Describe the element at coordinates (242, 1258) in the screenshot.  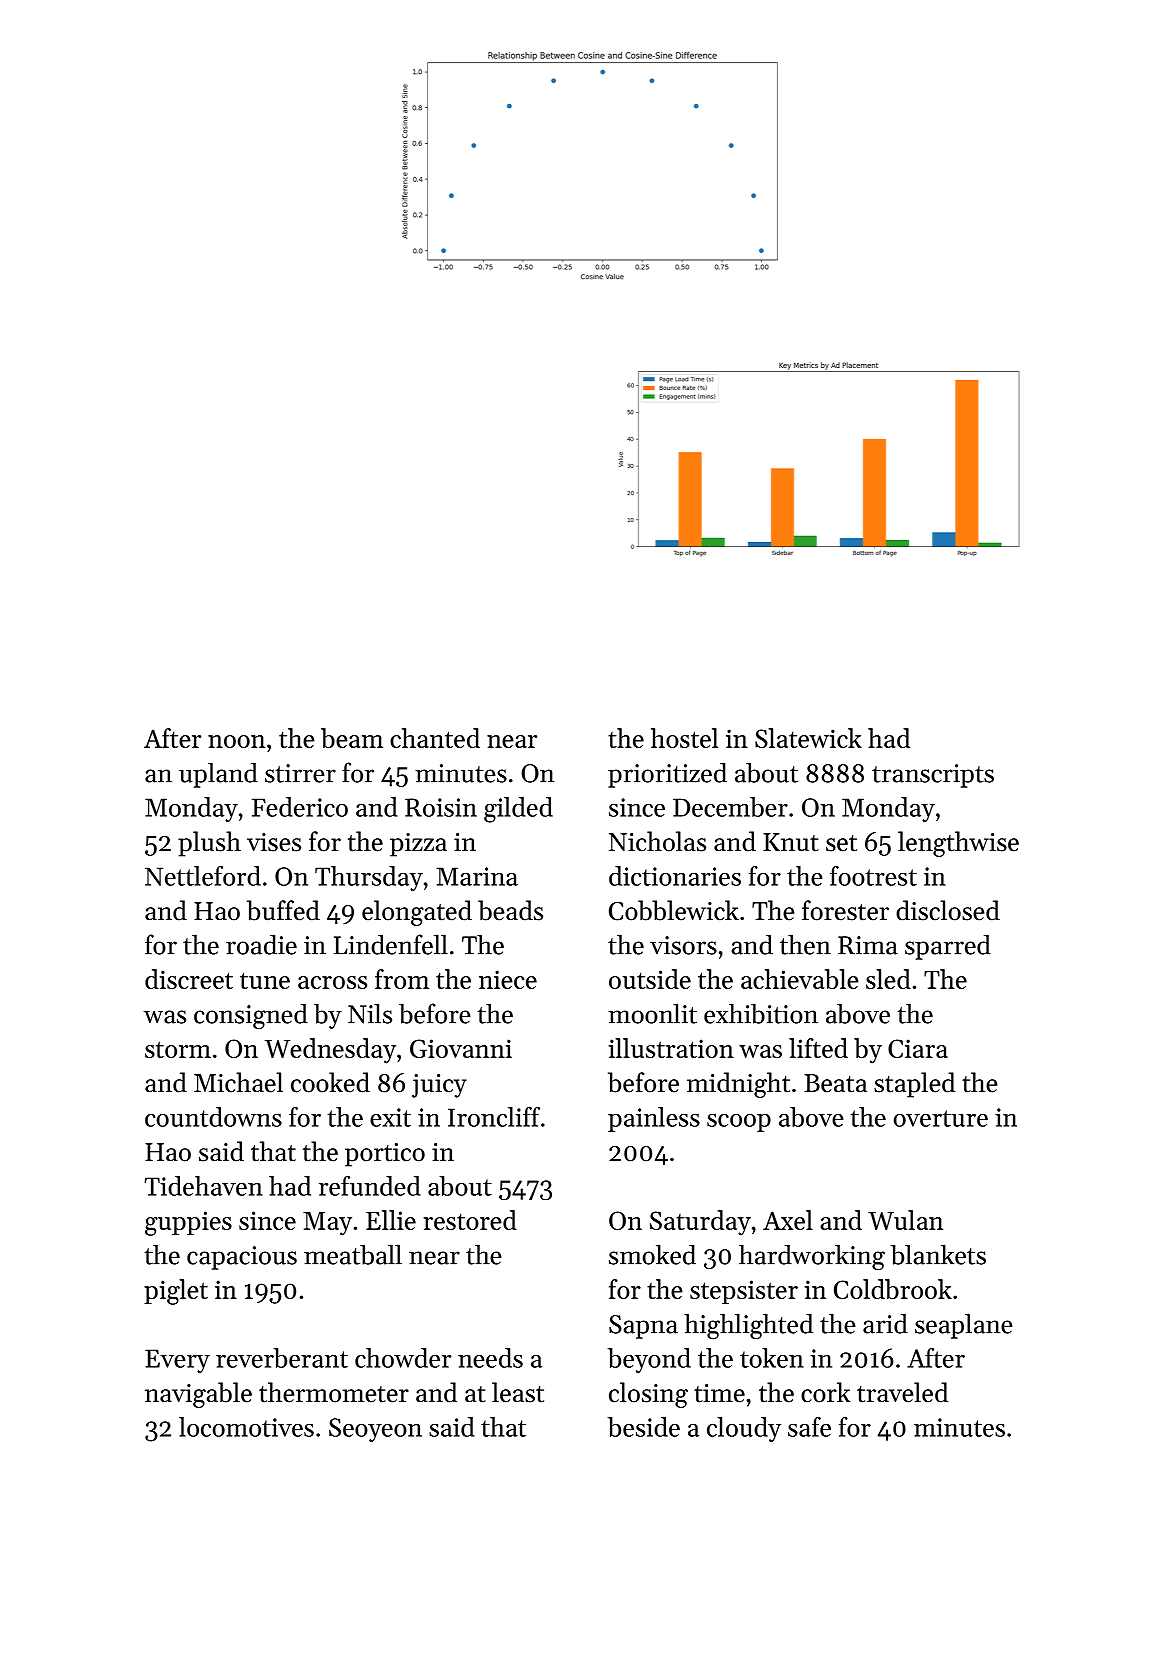
I see `capacious` at that location.
